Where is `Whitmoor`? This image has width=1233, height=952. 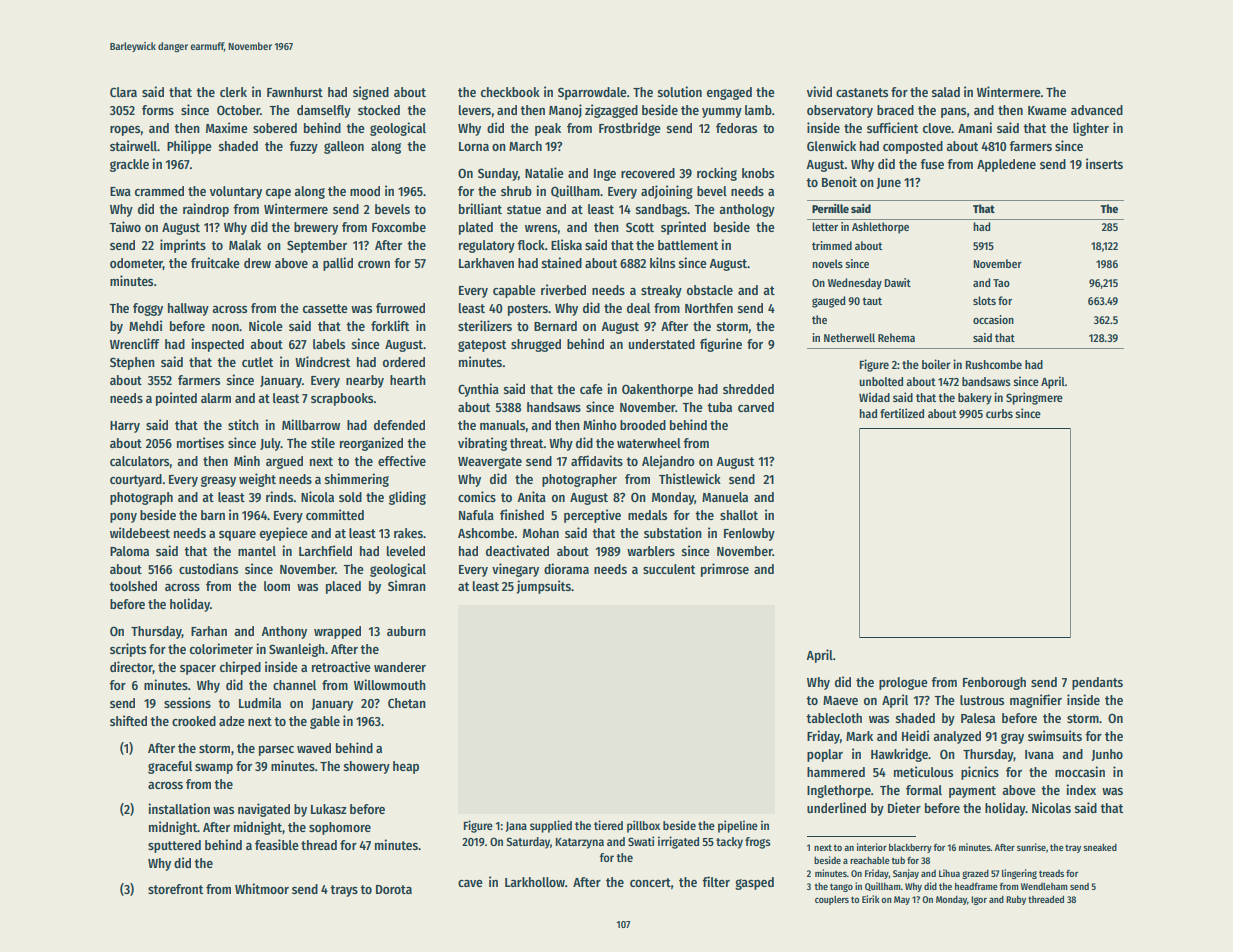
Whitmoor is located at coordinates (262, 888).
